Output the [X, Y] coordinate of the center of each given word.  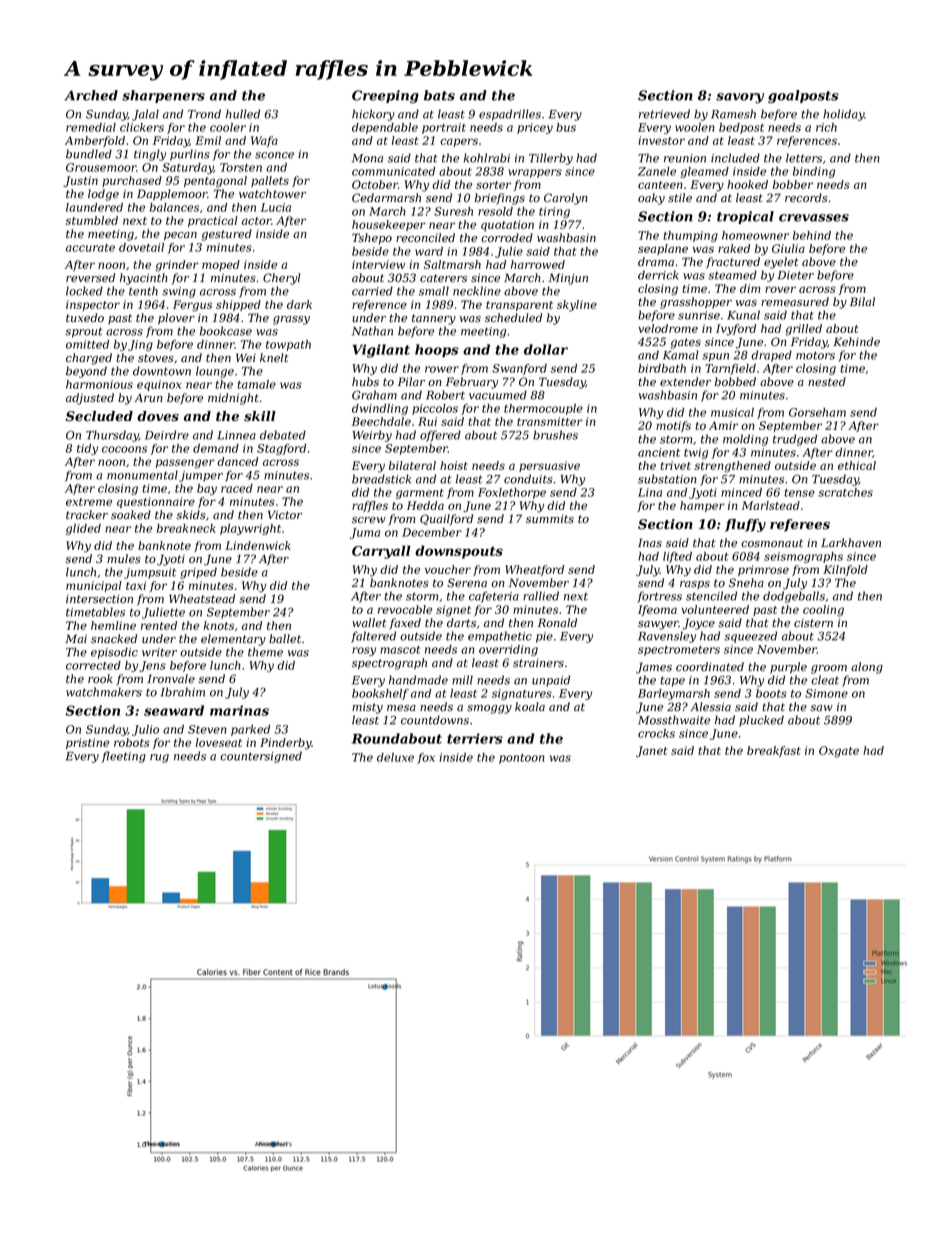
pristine [87, 743]
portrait [444, 128]
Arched [91, 95]
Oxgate [839, 752]
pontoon [522, 759]
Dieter [796, 275]
